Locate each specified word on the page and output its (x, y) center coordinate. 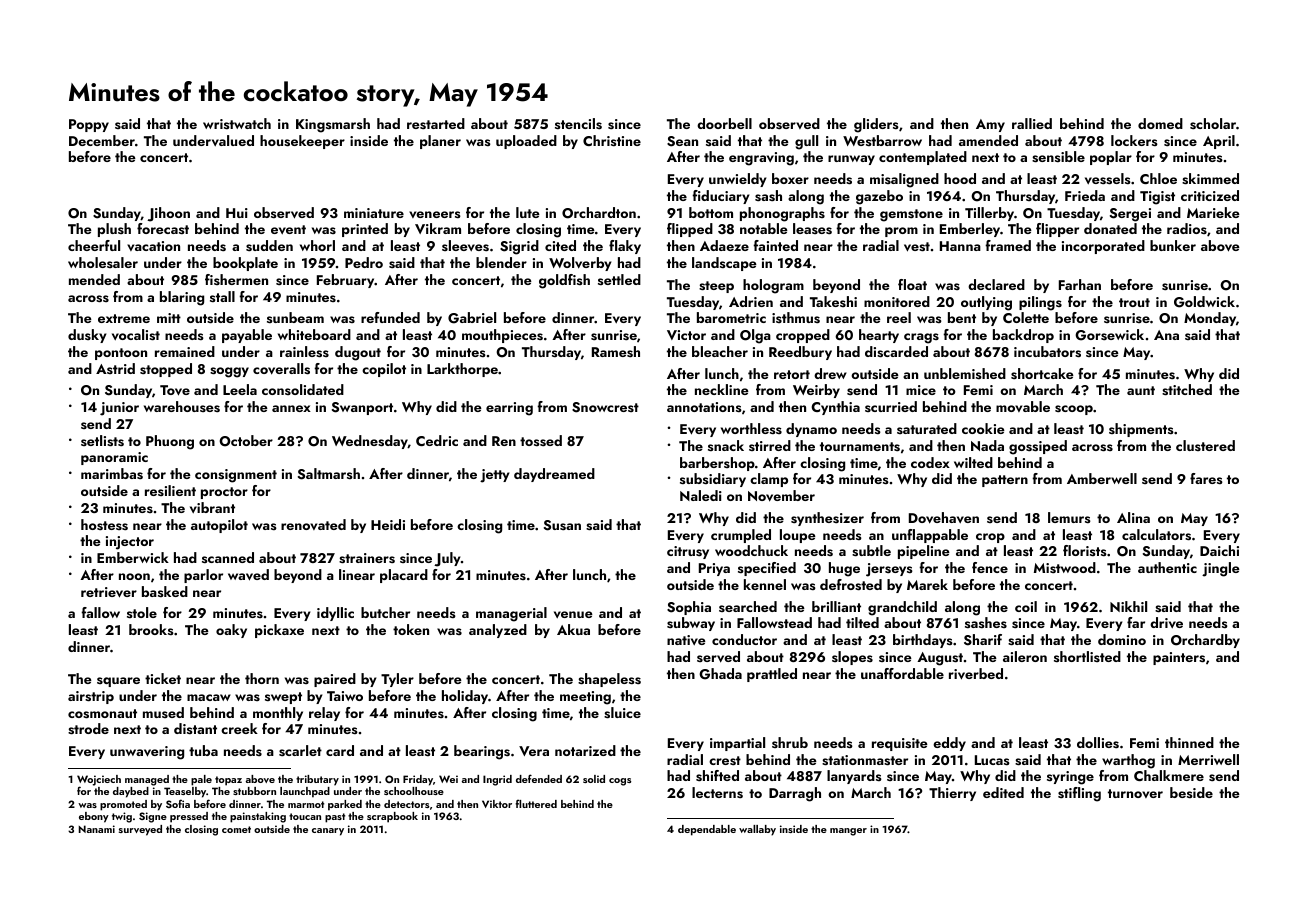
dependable (707, 830)
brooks (151, 629)
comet (236, 829)
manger (848, 832)
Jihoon (168, 214)
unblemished (965, 373)
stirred (770, 445)
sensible (1058, 157)
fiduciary (720, 197)
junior (119, 409)
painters (1179, 658)
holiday (465, 697)
